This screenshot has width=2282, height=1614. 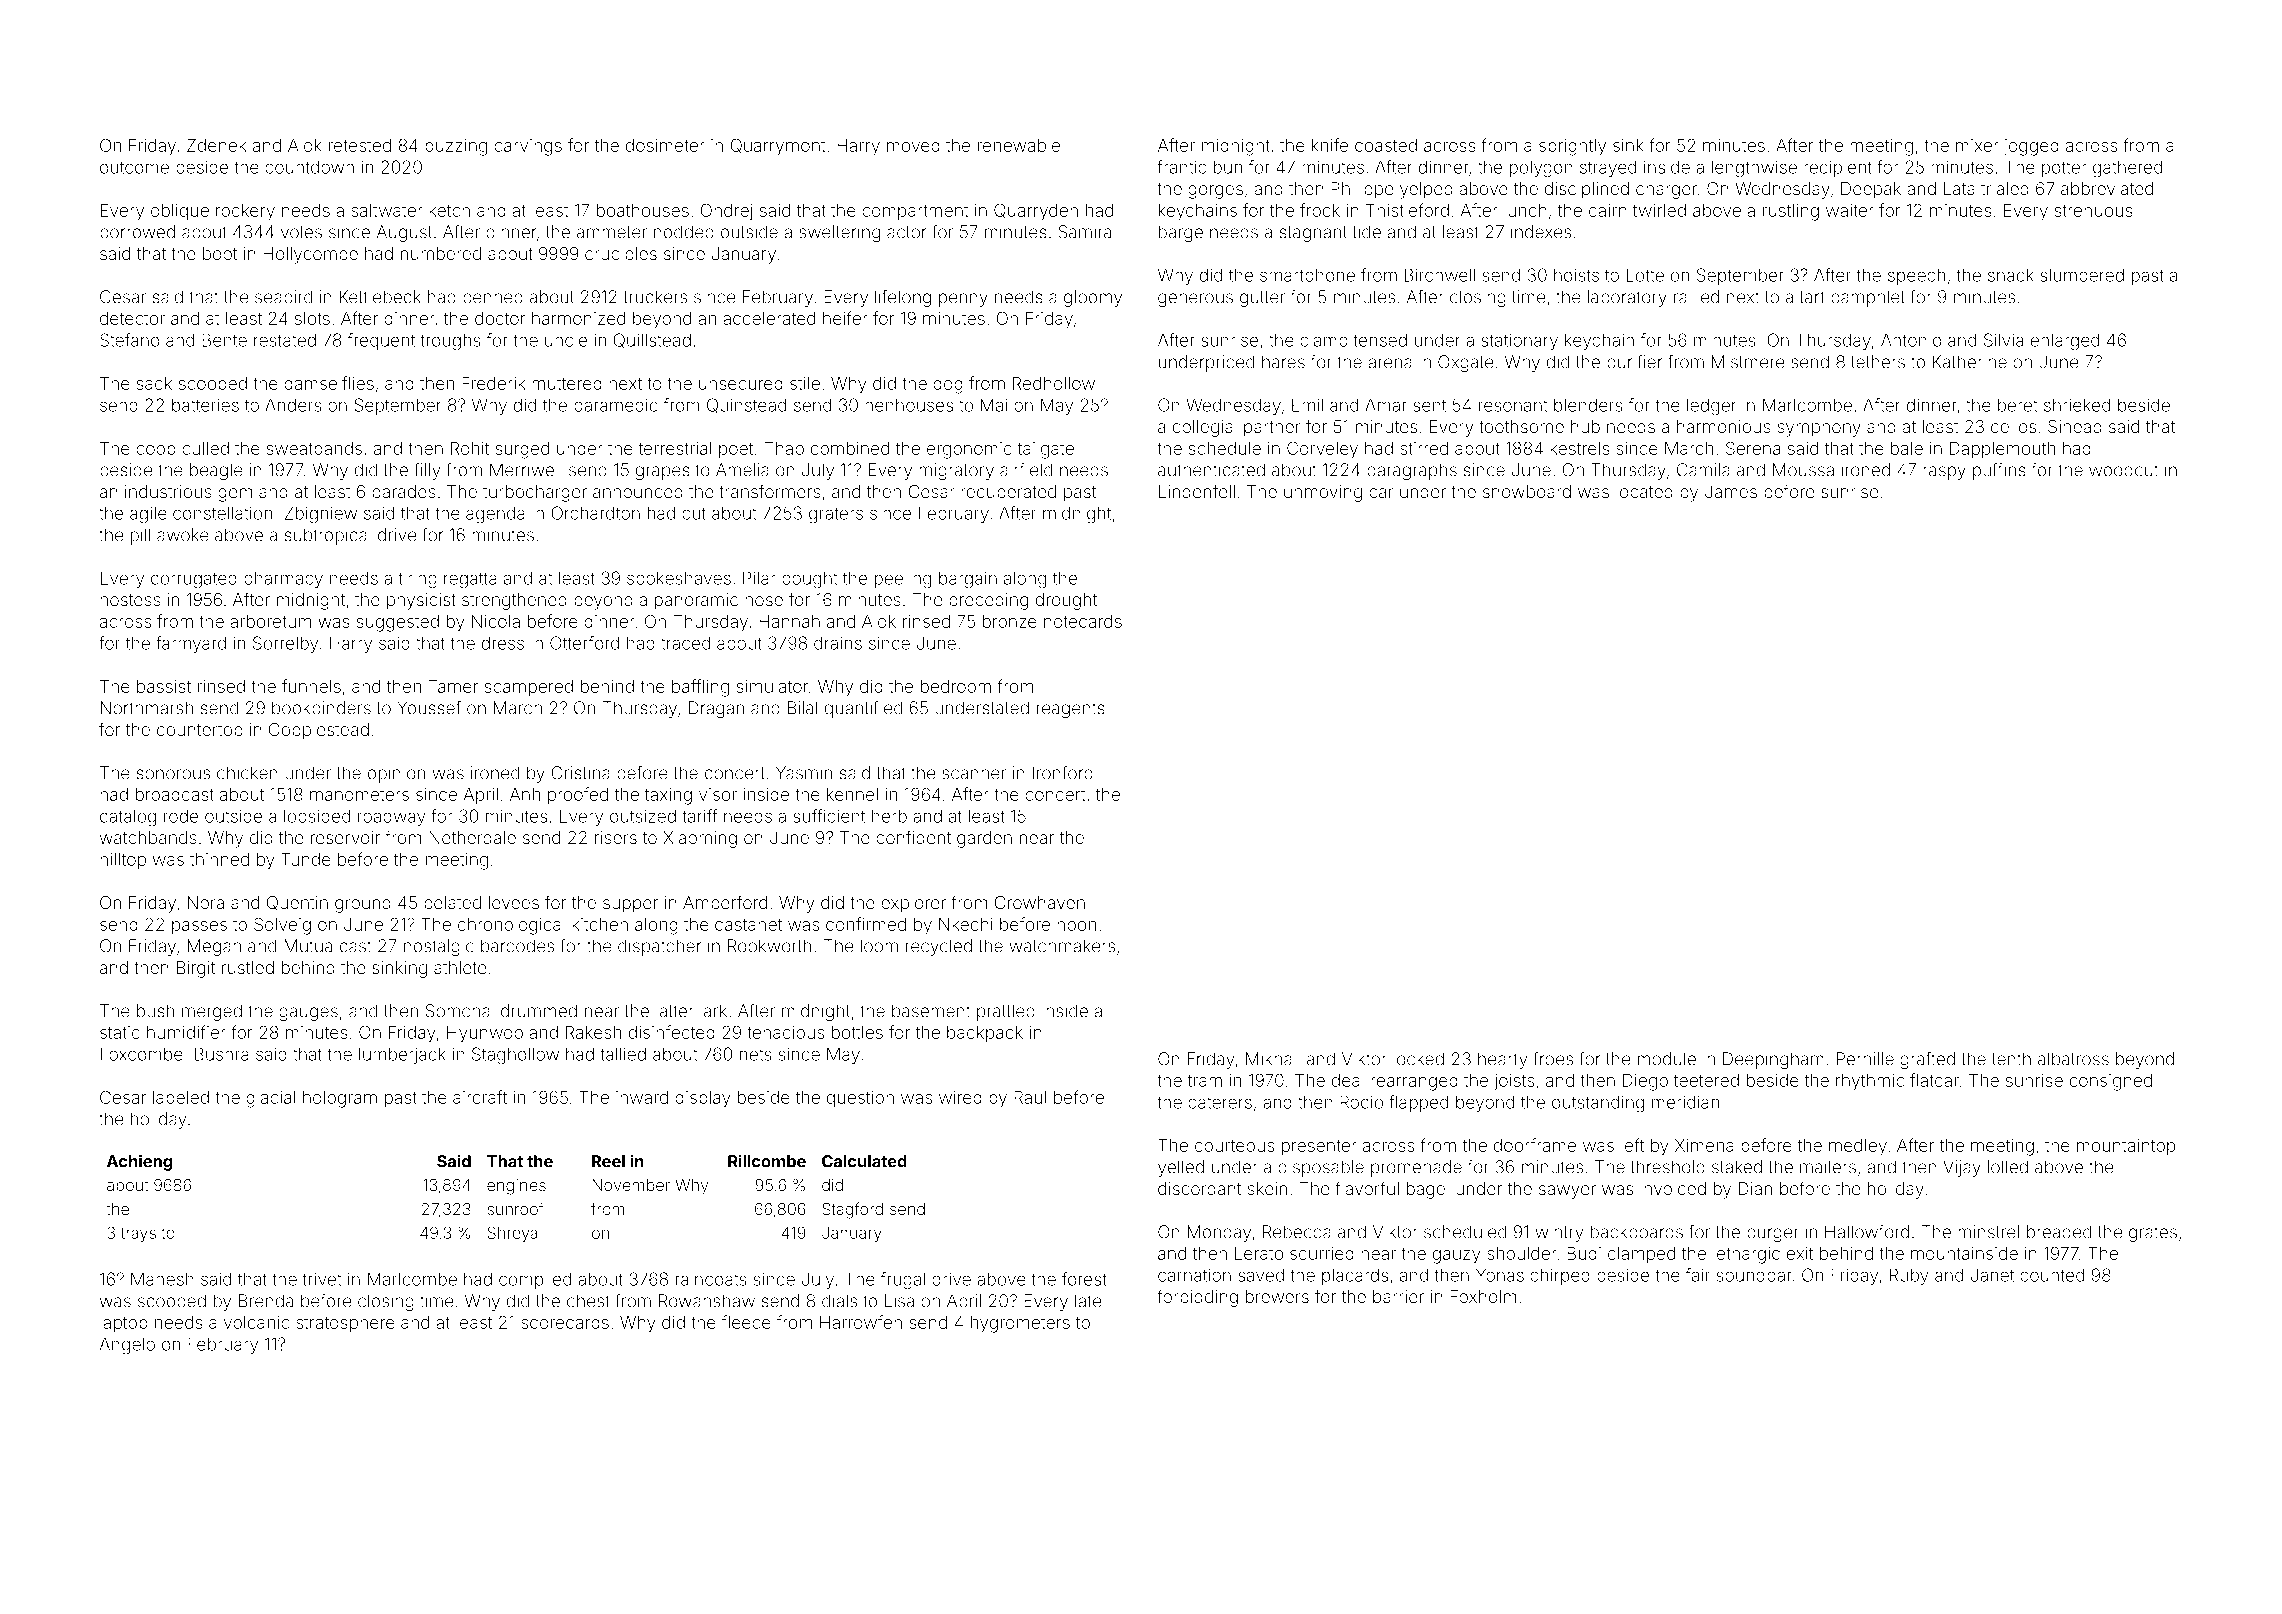 What do you see at coordinates (913, 145) in the screenshot?
I see `moved` at bounding box center [913, 145].
